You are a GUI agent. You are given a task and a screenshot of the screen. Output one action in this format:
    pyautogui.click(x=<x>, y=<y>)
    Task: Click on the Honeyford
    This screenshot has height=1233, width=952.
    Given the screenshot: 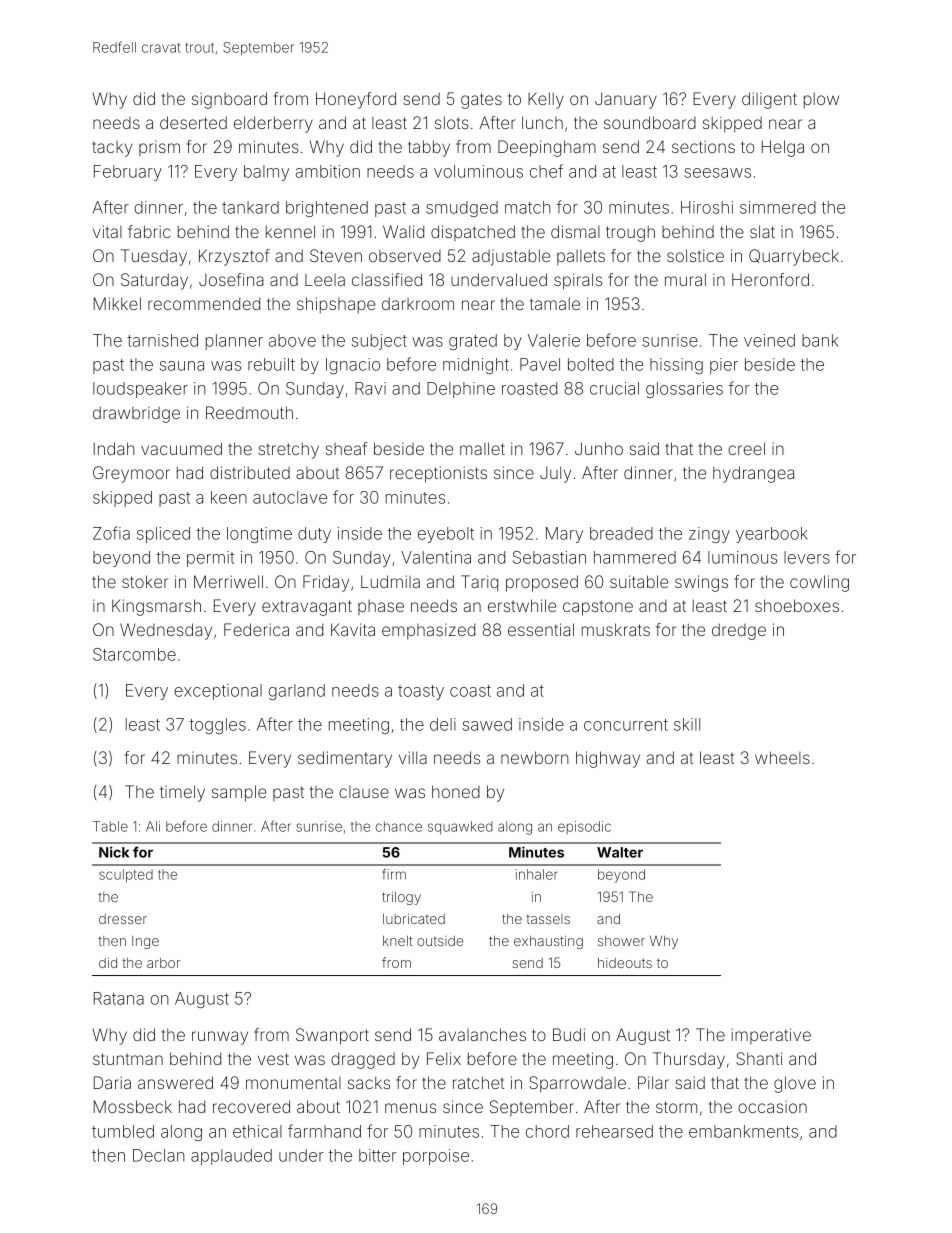 What is the action you would take?
    pyautogui.click(x=356, y=100)
